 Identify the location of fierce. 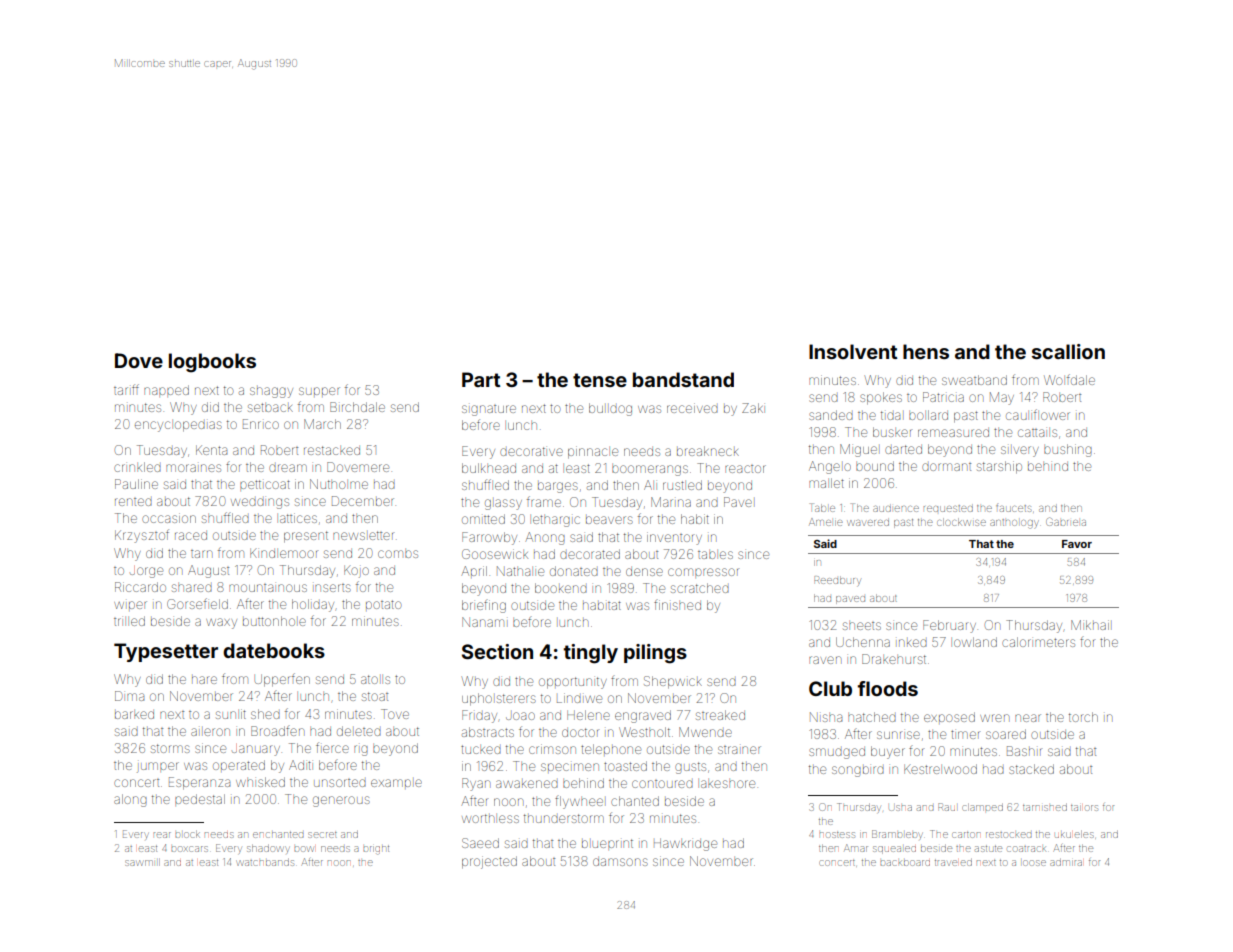
(332, 747).
